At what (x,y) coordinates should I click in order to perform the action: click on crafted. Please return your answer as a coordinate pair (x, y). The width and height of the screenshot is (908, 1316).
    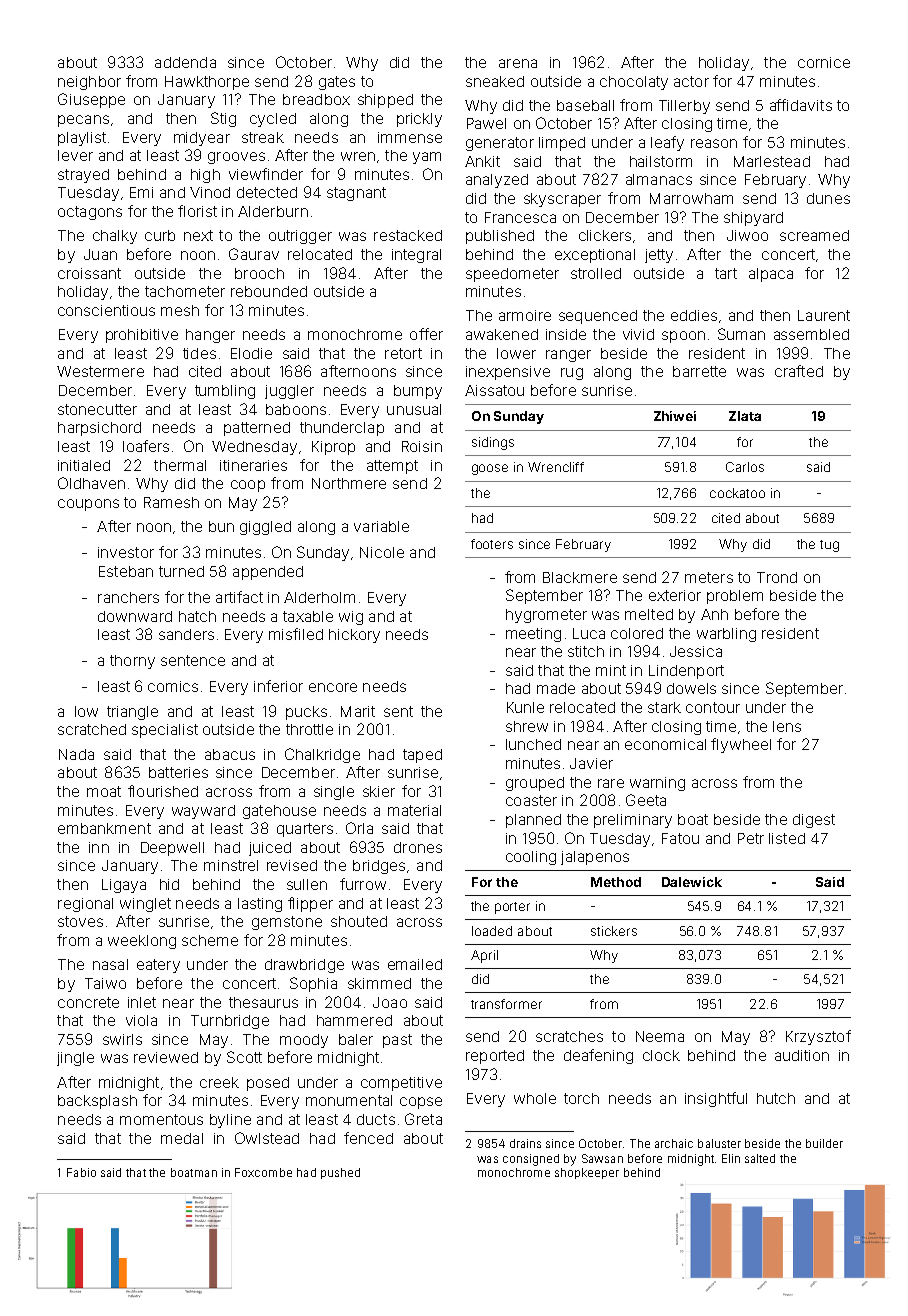
    Looking at the image, I should click on (799, 371).
